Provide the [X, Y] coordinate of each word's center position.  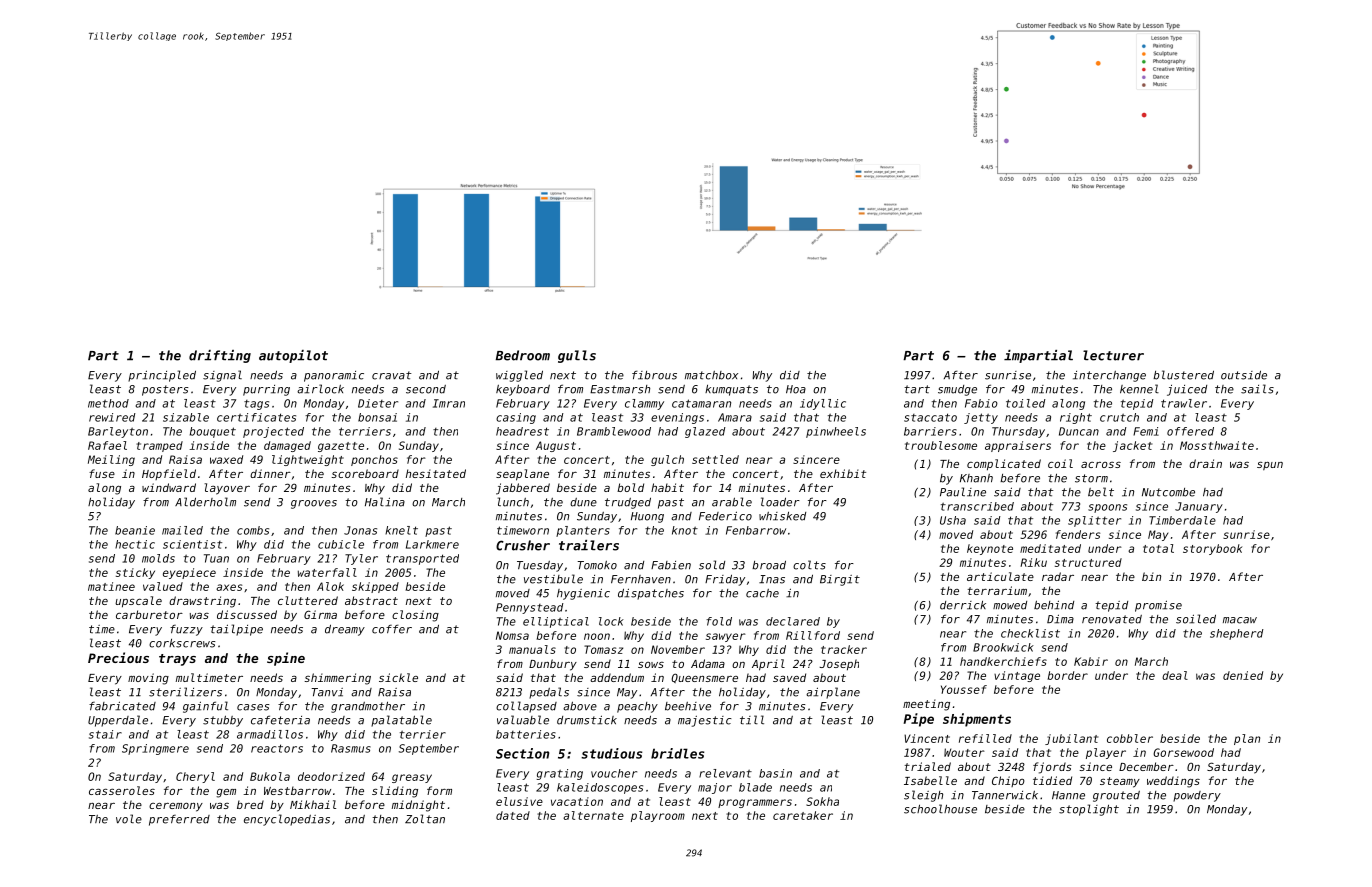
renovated [1112, 619]
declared [793, 621]
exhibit [843, 473]
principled [162, 376]
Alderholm [205, 502]
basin [775, 773]
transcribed [977, 506]
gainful [205, 707]
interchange [1109, 376]
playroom [658, 816]
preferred [179, 820]
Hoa [796, 389]
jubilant [1071, 739]
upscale [138, 602]
